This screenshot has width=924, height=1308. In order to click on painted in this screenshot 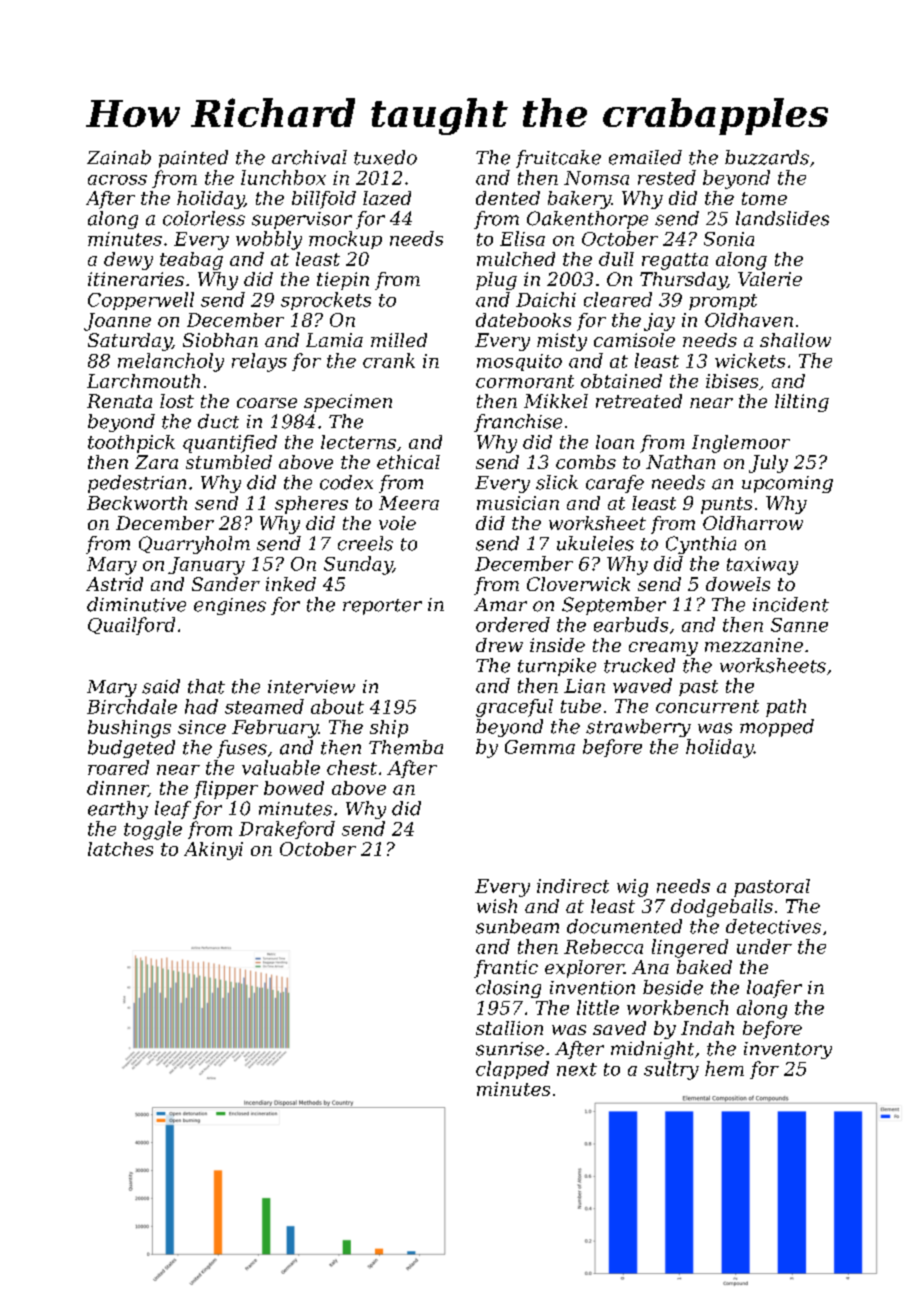, I will do `click(193, 159)`.
